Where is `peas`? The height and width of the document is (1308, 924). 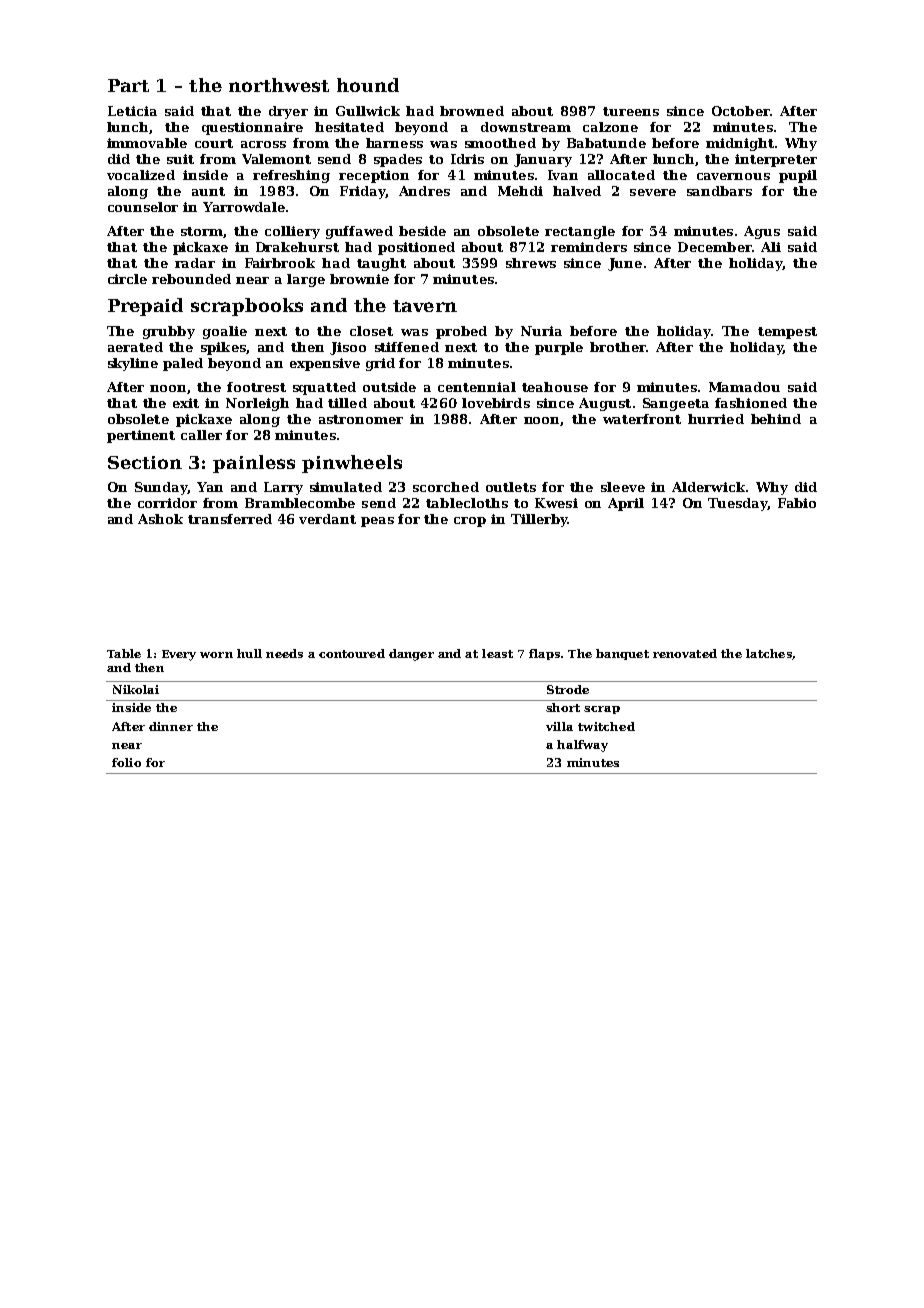
peas is located at coordinates (377, 522).
